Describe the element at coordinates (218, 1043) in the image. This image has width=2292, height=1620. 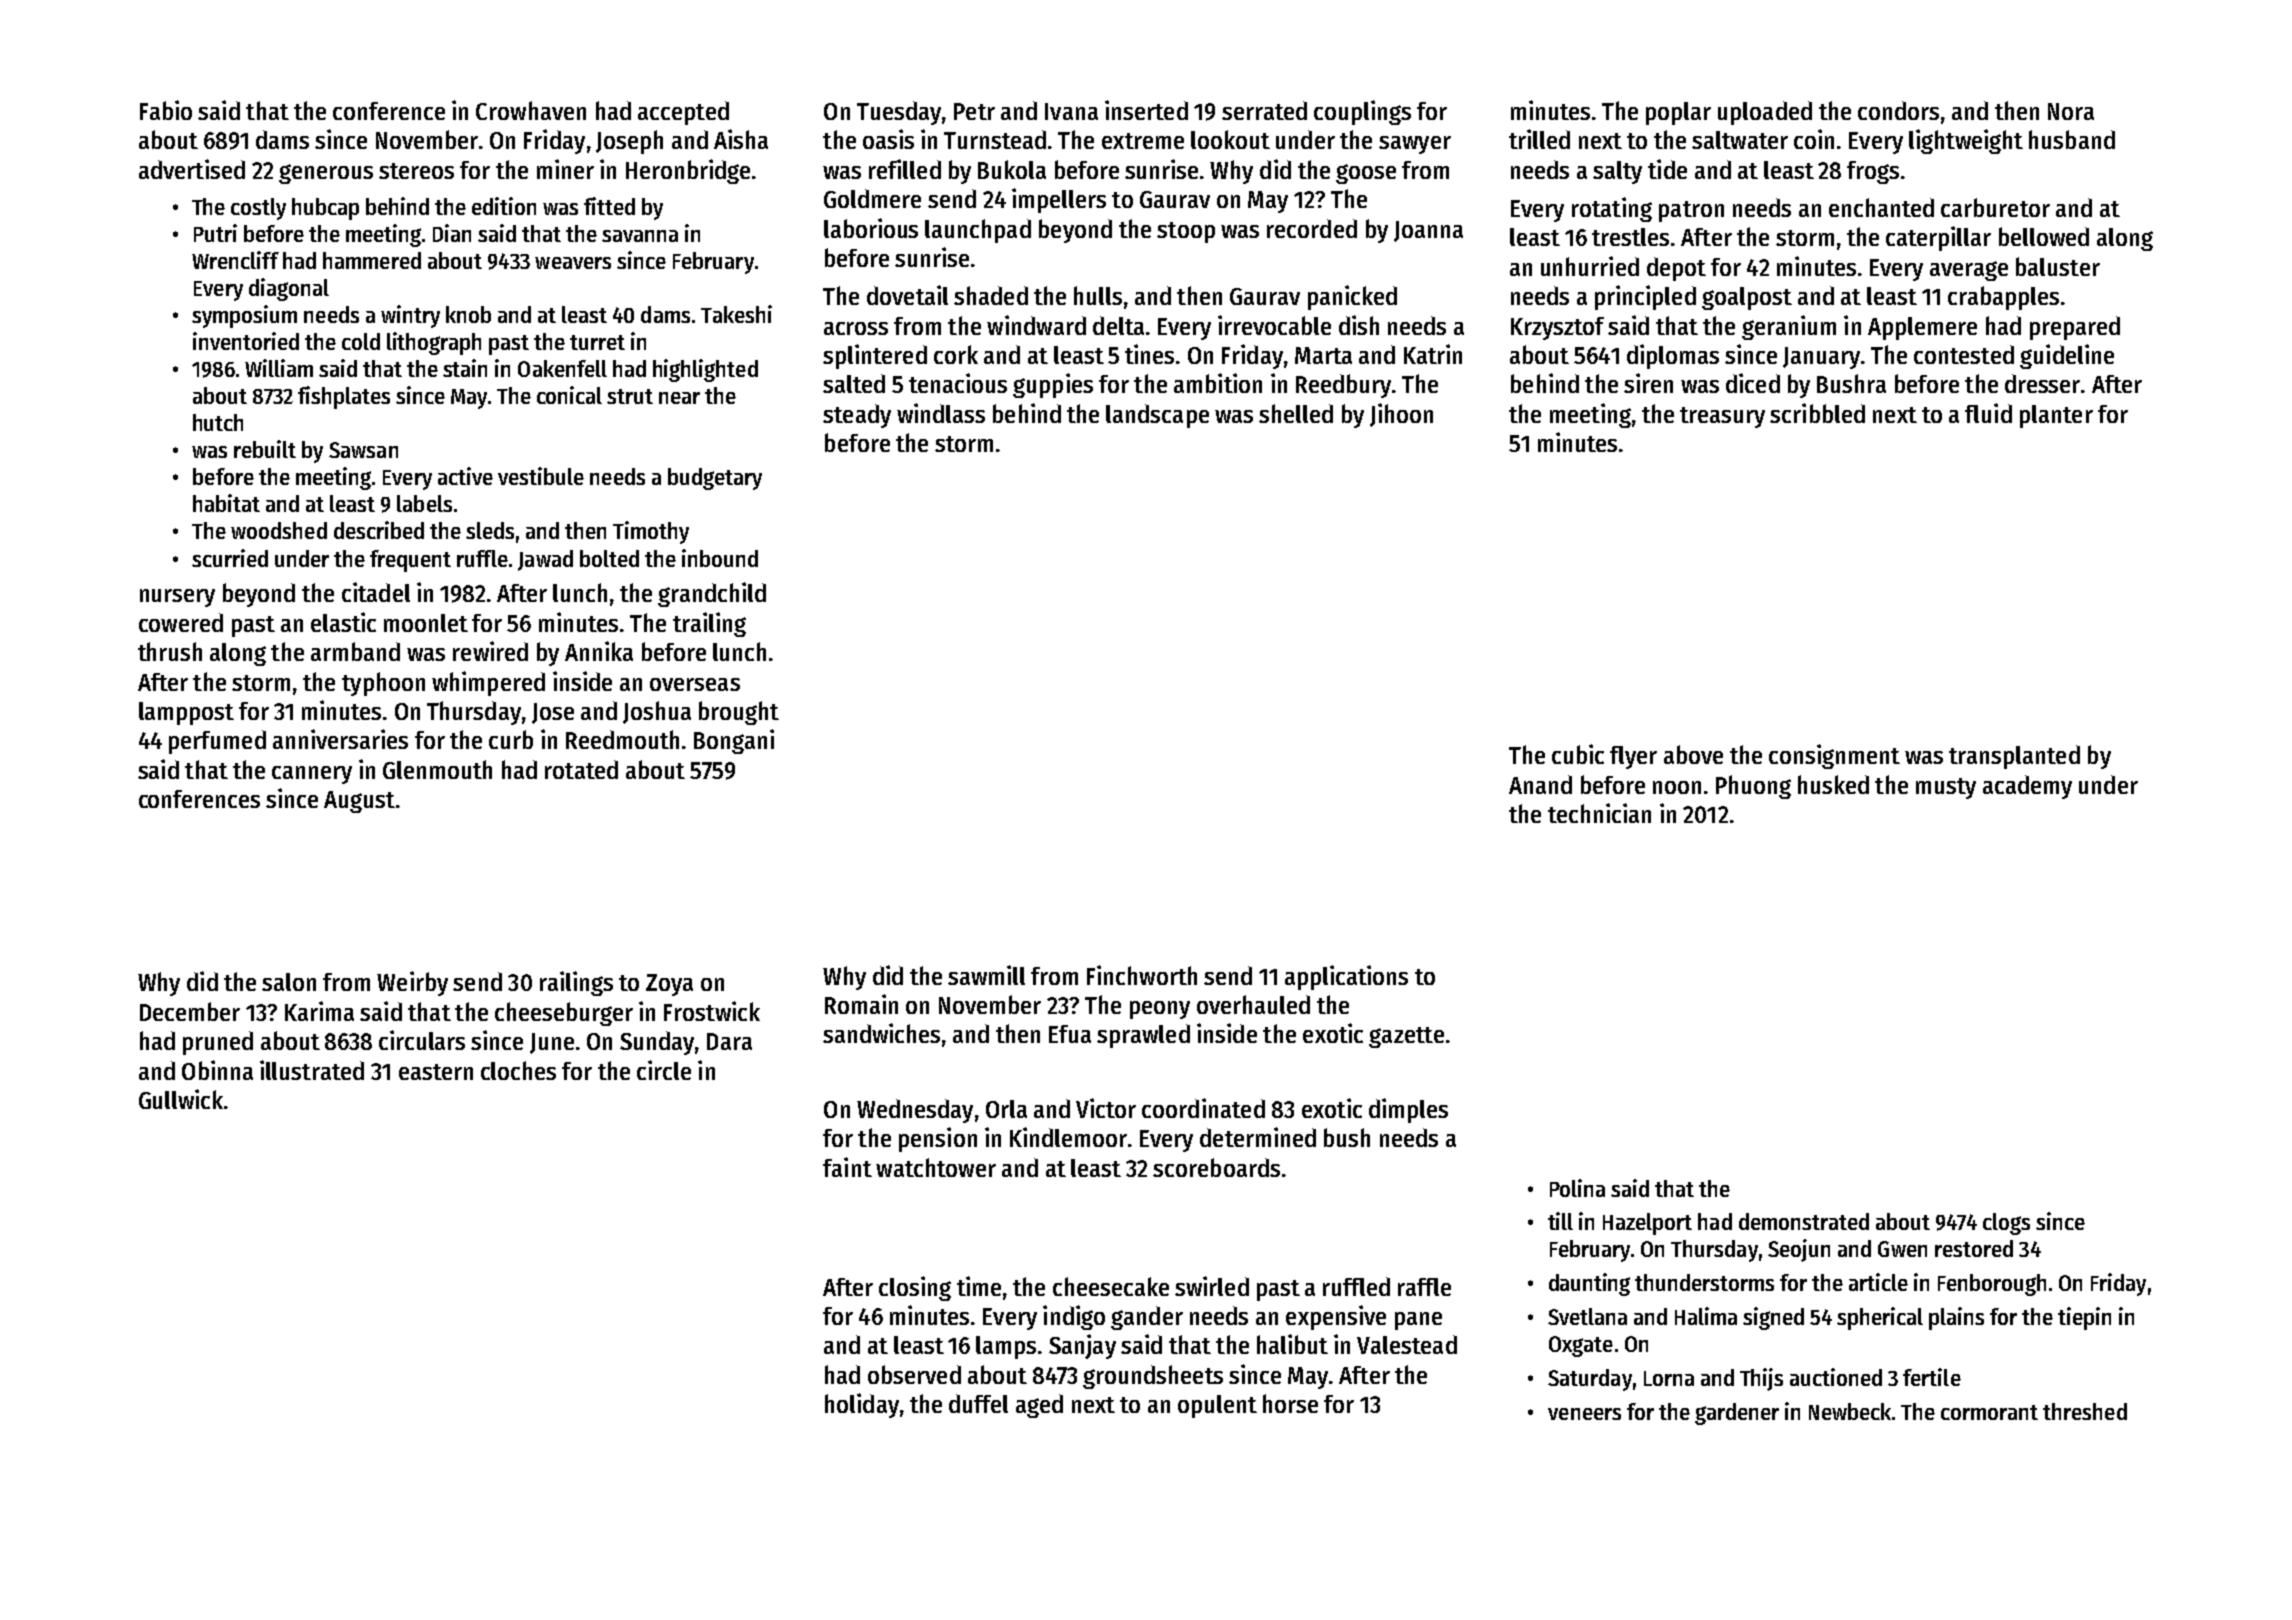
I see `pruned` at that location.
